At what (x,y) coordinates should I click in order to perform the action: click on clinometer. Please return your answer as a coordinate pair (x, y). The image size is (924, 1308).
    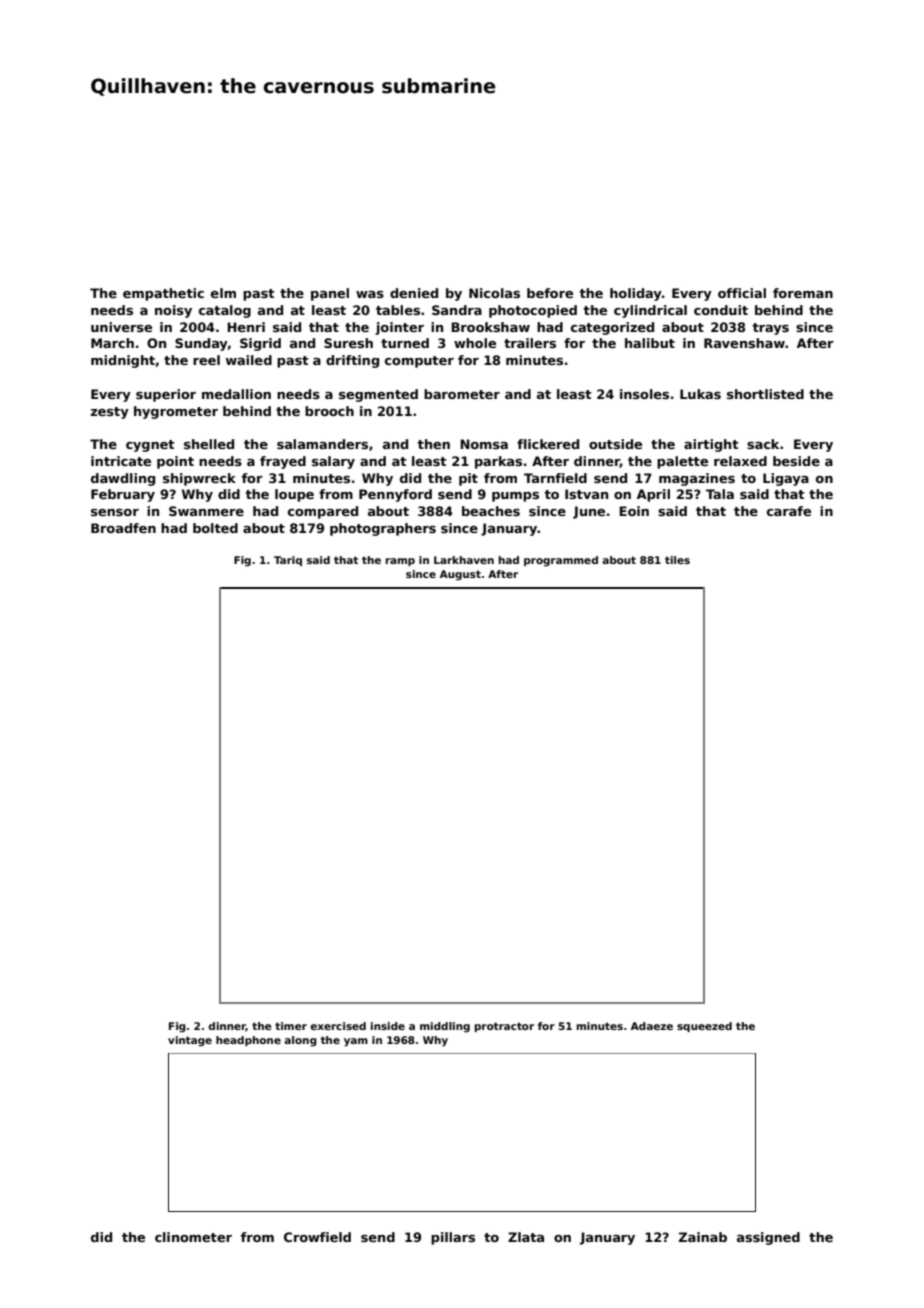
    Looking at the image, I should click on (193, 1237).
